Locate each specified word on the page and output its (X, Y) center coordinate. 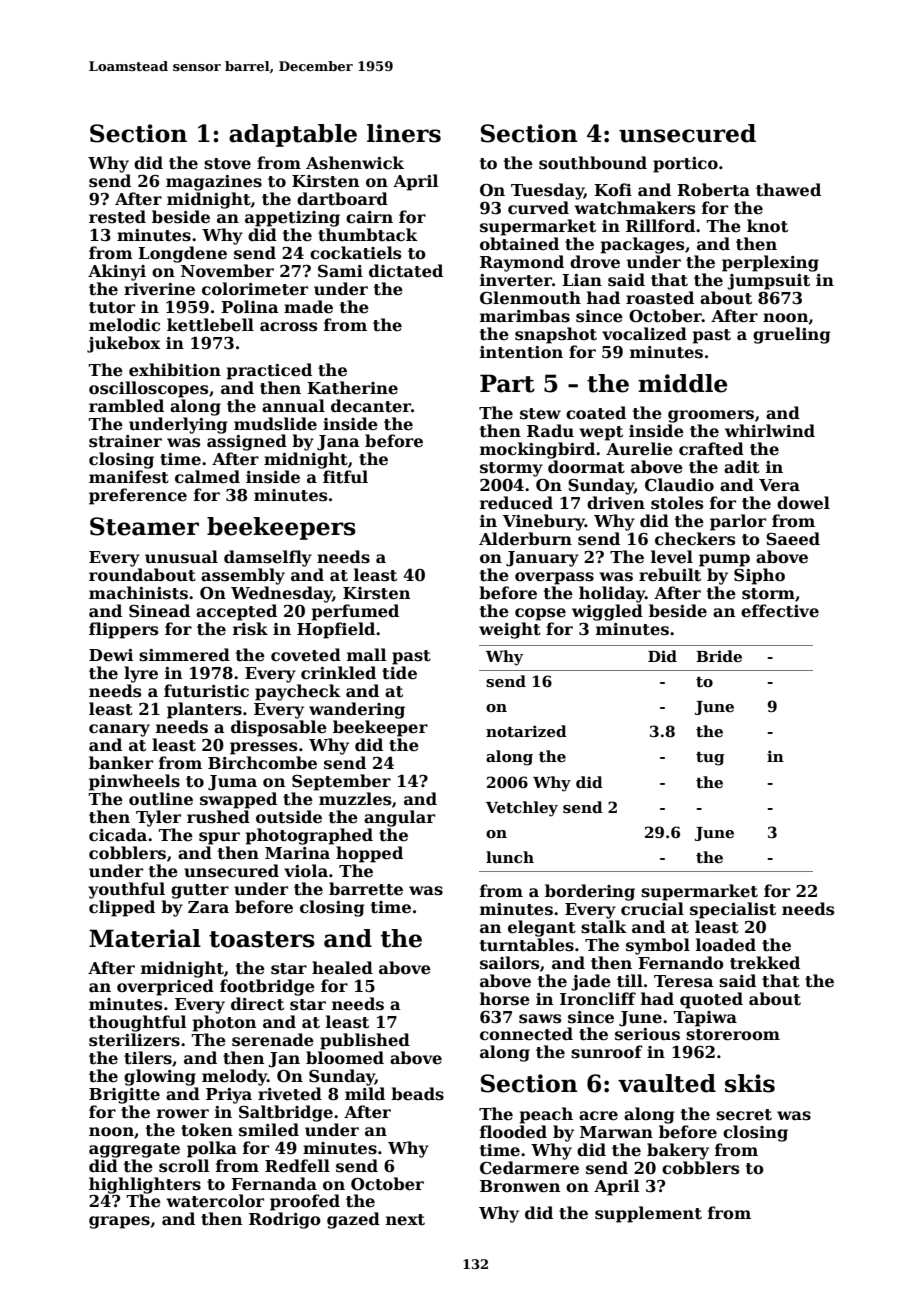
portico (685, 165)
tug (710, 759)
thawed (788, 190)
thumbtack (368, 235)
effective (780, 611)
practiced (269, 371)
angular (399, 818)
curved (538, 208)
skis (750, 1083)
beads (417, 1094)
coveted (306, 655)
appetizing (292, 219)
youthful (126, 890)
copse (540, 614)
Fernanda (274, 1183)
